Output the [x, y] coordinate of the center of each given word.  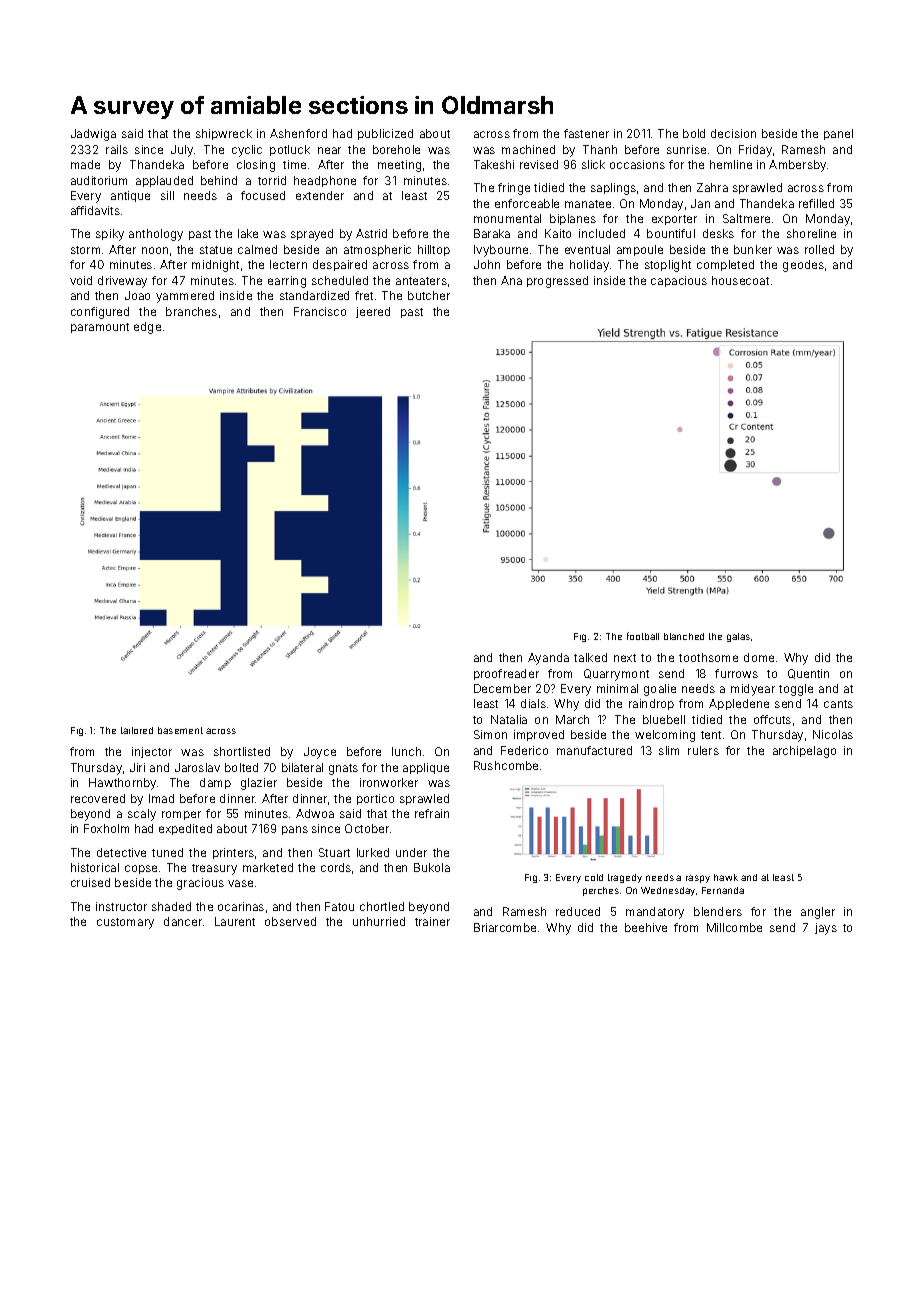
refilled [816, 203]
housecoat [740, 280]
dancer [183, 921]
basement [180, 730]
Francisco [320, 311]
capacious [679, 281]
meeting [399, 166]
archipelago [804, 752]
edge [147, 328]
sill [167, 195]
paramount [100, 328]
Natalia [509, 719]
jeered [373, 312]
